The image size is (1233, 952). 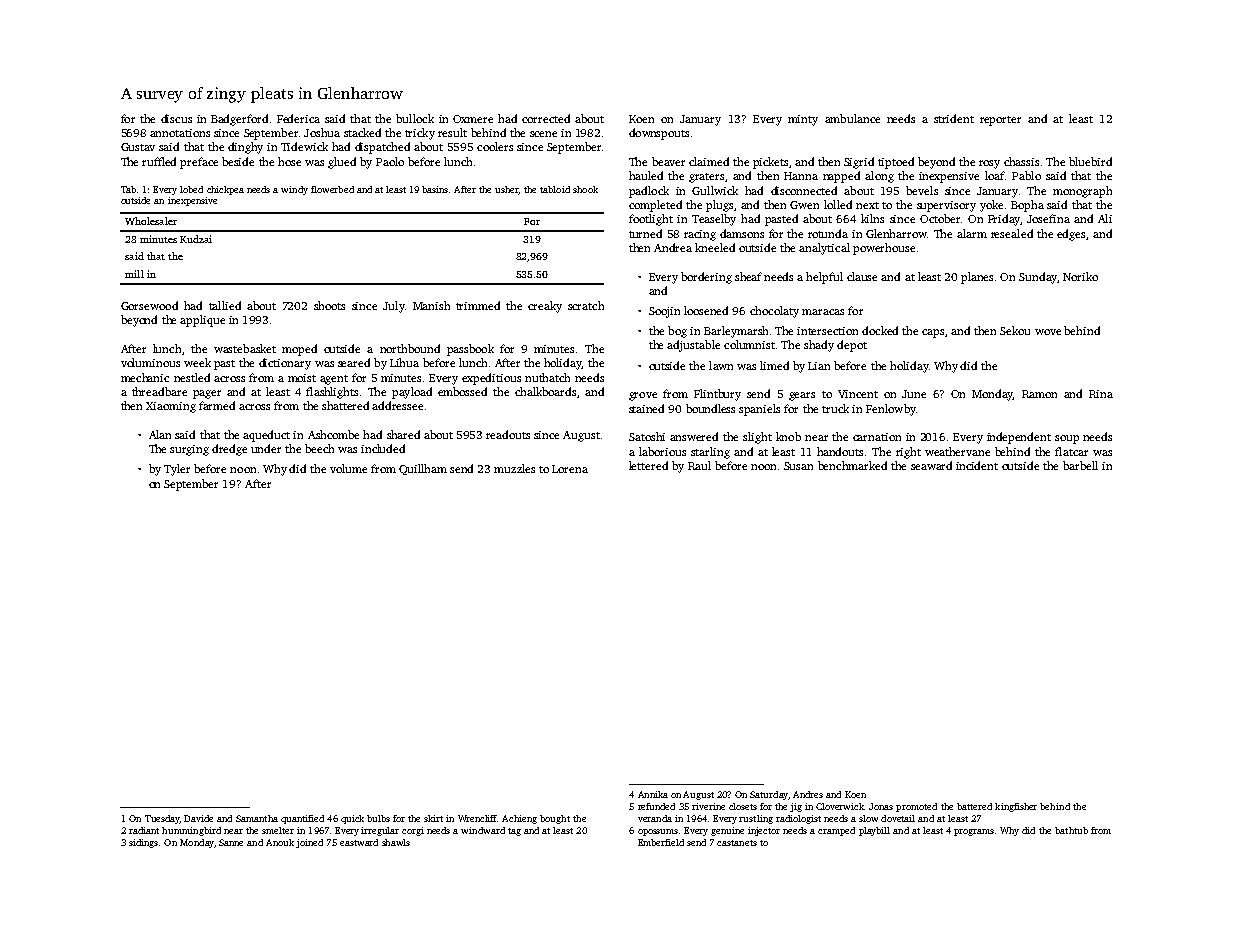 What do you see at coordinates (294, 190) in the screenshot?
I see `windy` at bounding box center [294, 190].
